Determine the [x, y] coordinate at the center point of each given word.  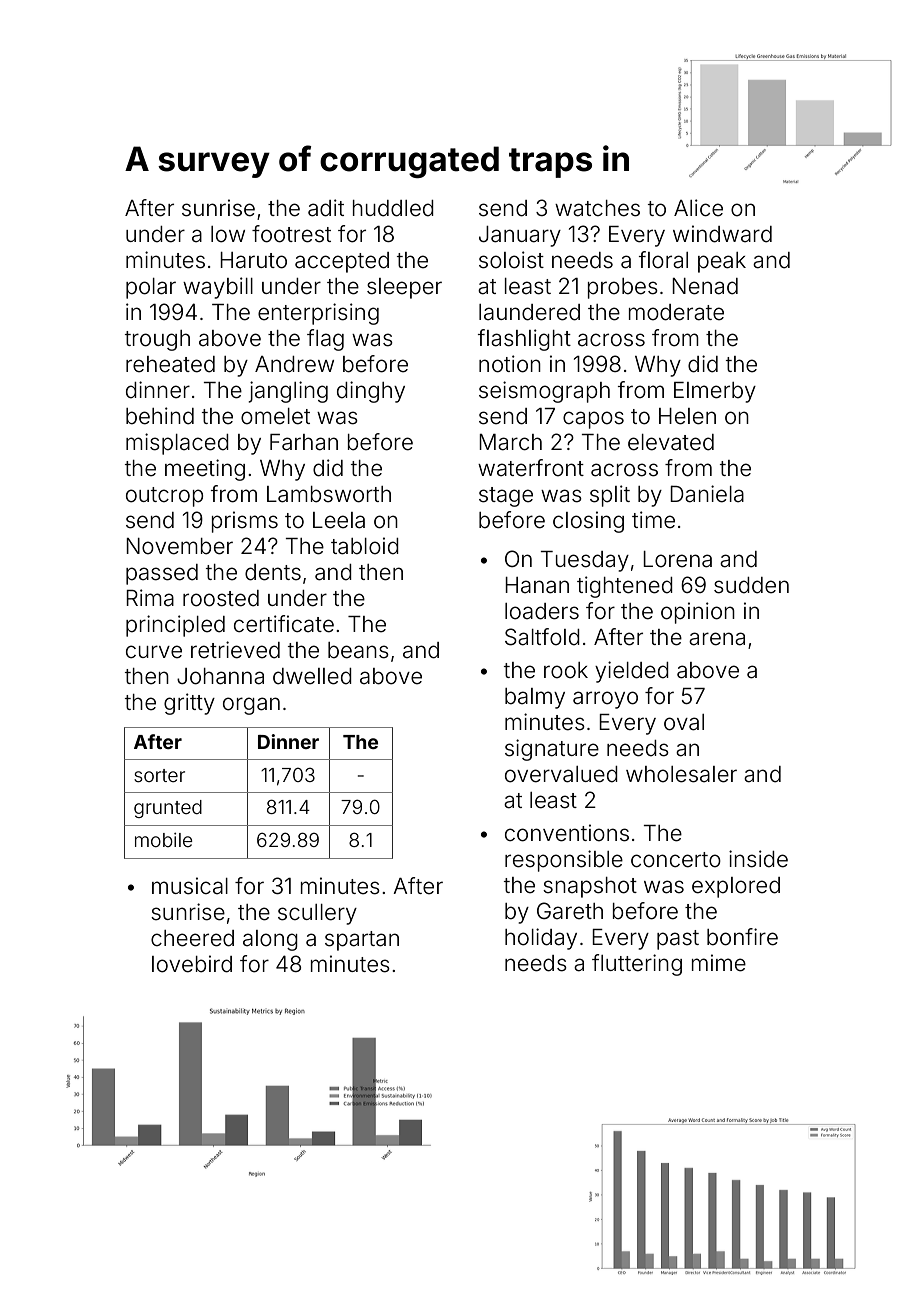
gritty [189, 704]
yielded [632, 672]
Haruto [253, 260]
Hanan [537, 585]
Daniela [707, 494]
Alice [698, 208]
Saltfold [542, 637]
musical [190, 886]
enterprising [318, 314]
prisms [245, 522]
